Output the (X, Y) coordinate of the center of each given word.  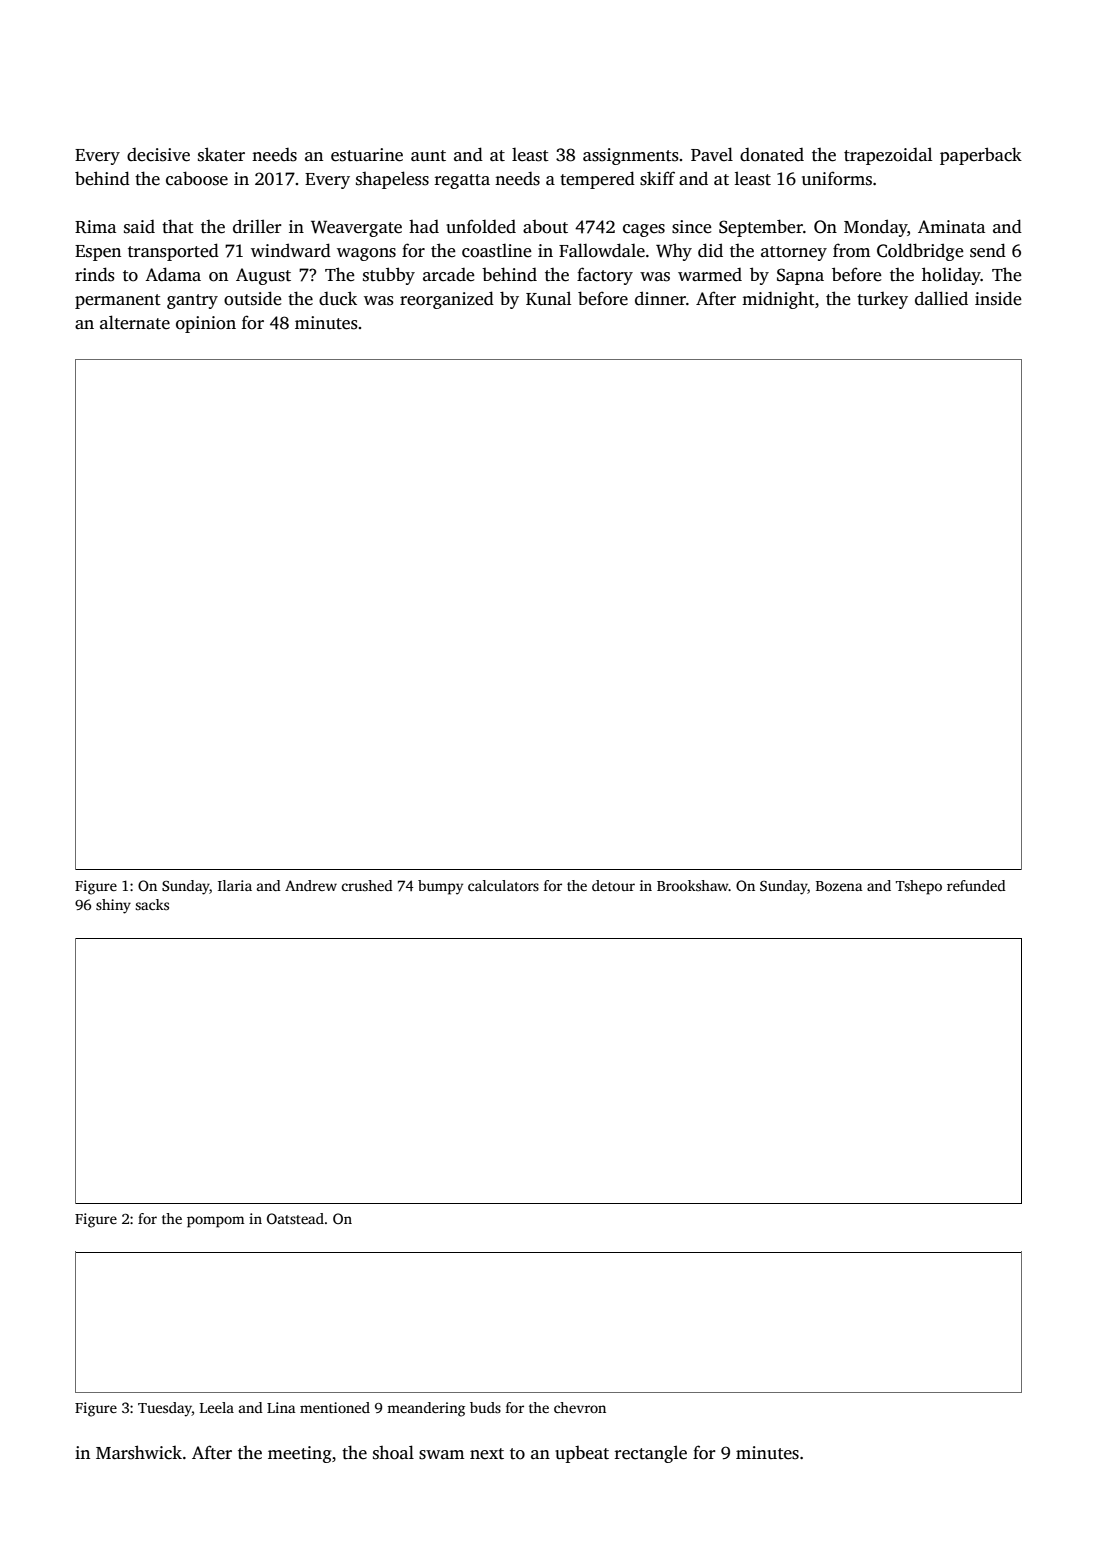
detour (613, 885)
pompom (216, 1222)
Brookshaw (693, 885)
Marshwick (139, 1452)
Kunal (548, 298)
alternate (135, 322)
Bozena (839, 886)
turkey (882, 300)
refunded (976, 885)
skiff (657, 178)
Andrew (311, 885)
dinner (660, 298)
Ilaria (235, 885)
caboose (197, 178)
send (988, 250)
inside (998, 298)
